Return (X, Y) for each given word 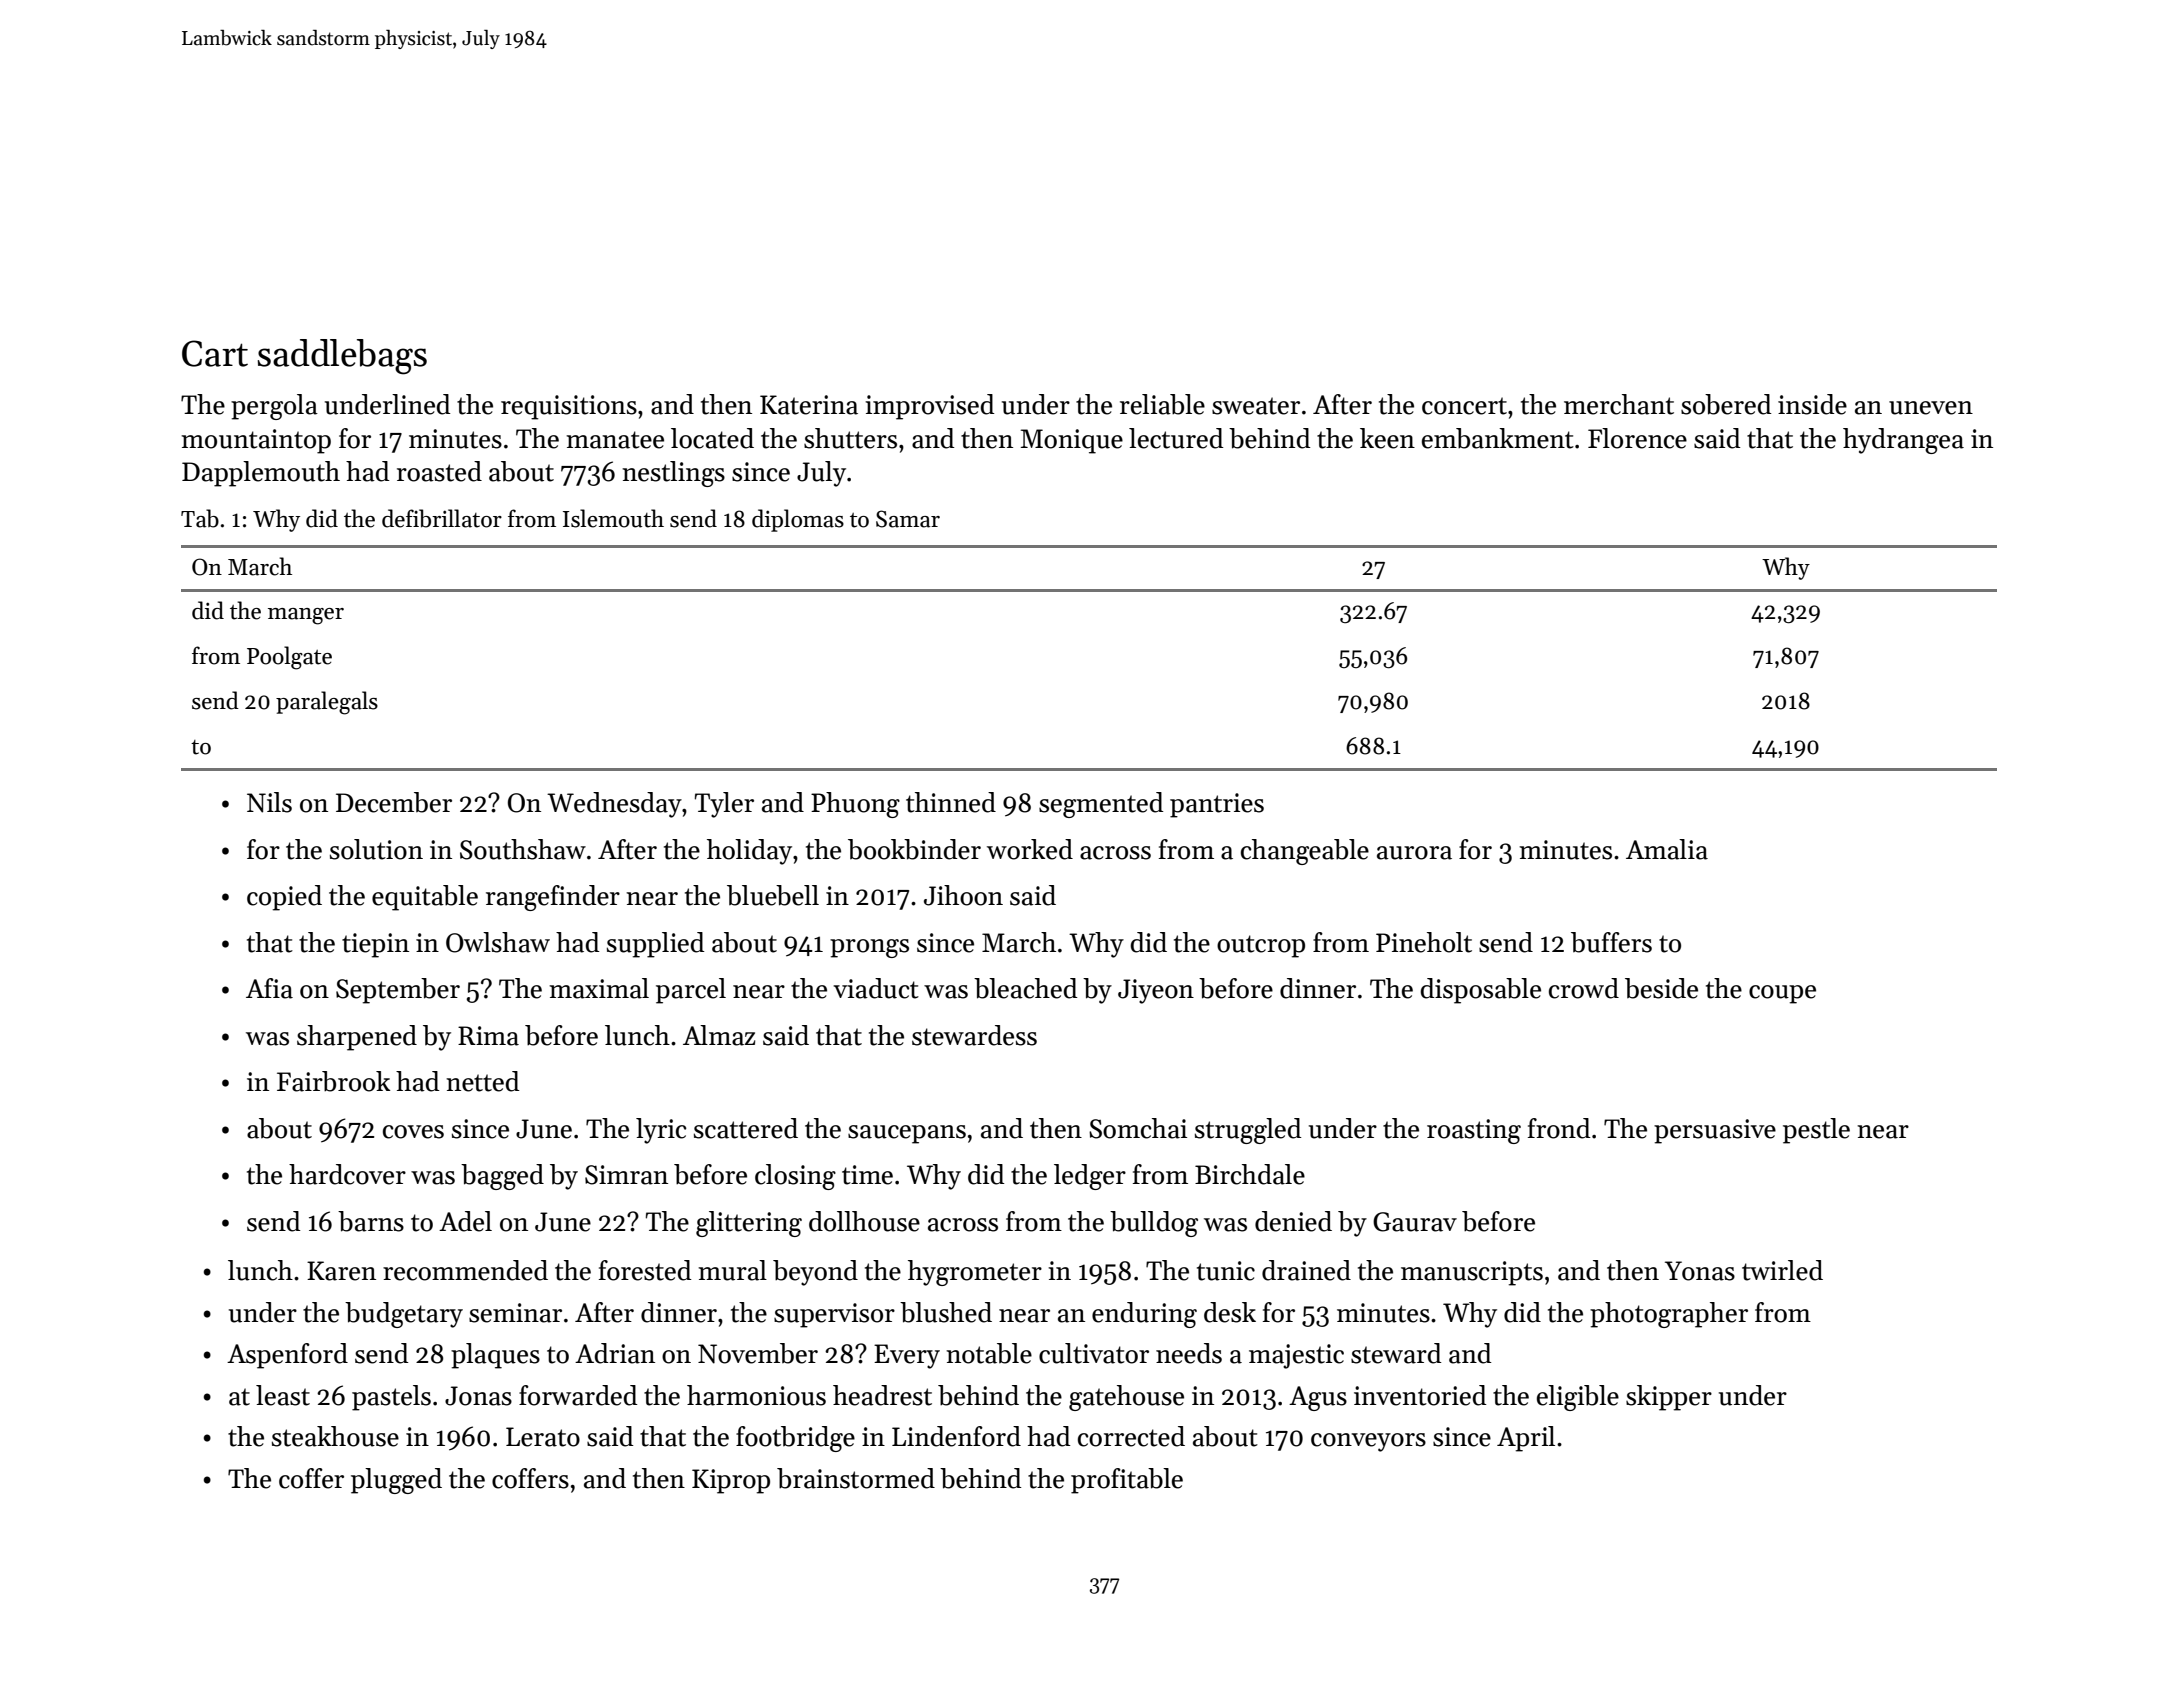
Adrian (615, 1353)
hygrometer (975, 1273)
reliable (1162, 404)
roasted (439, 471)
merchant (1619, 404)
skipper (1669, 1398)
